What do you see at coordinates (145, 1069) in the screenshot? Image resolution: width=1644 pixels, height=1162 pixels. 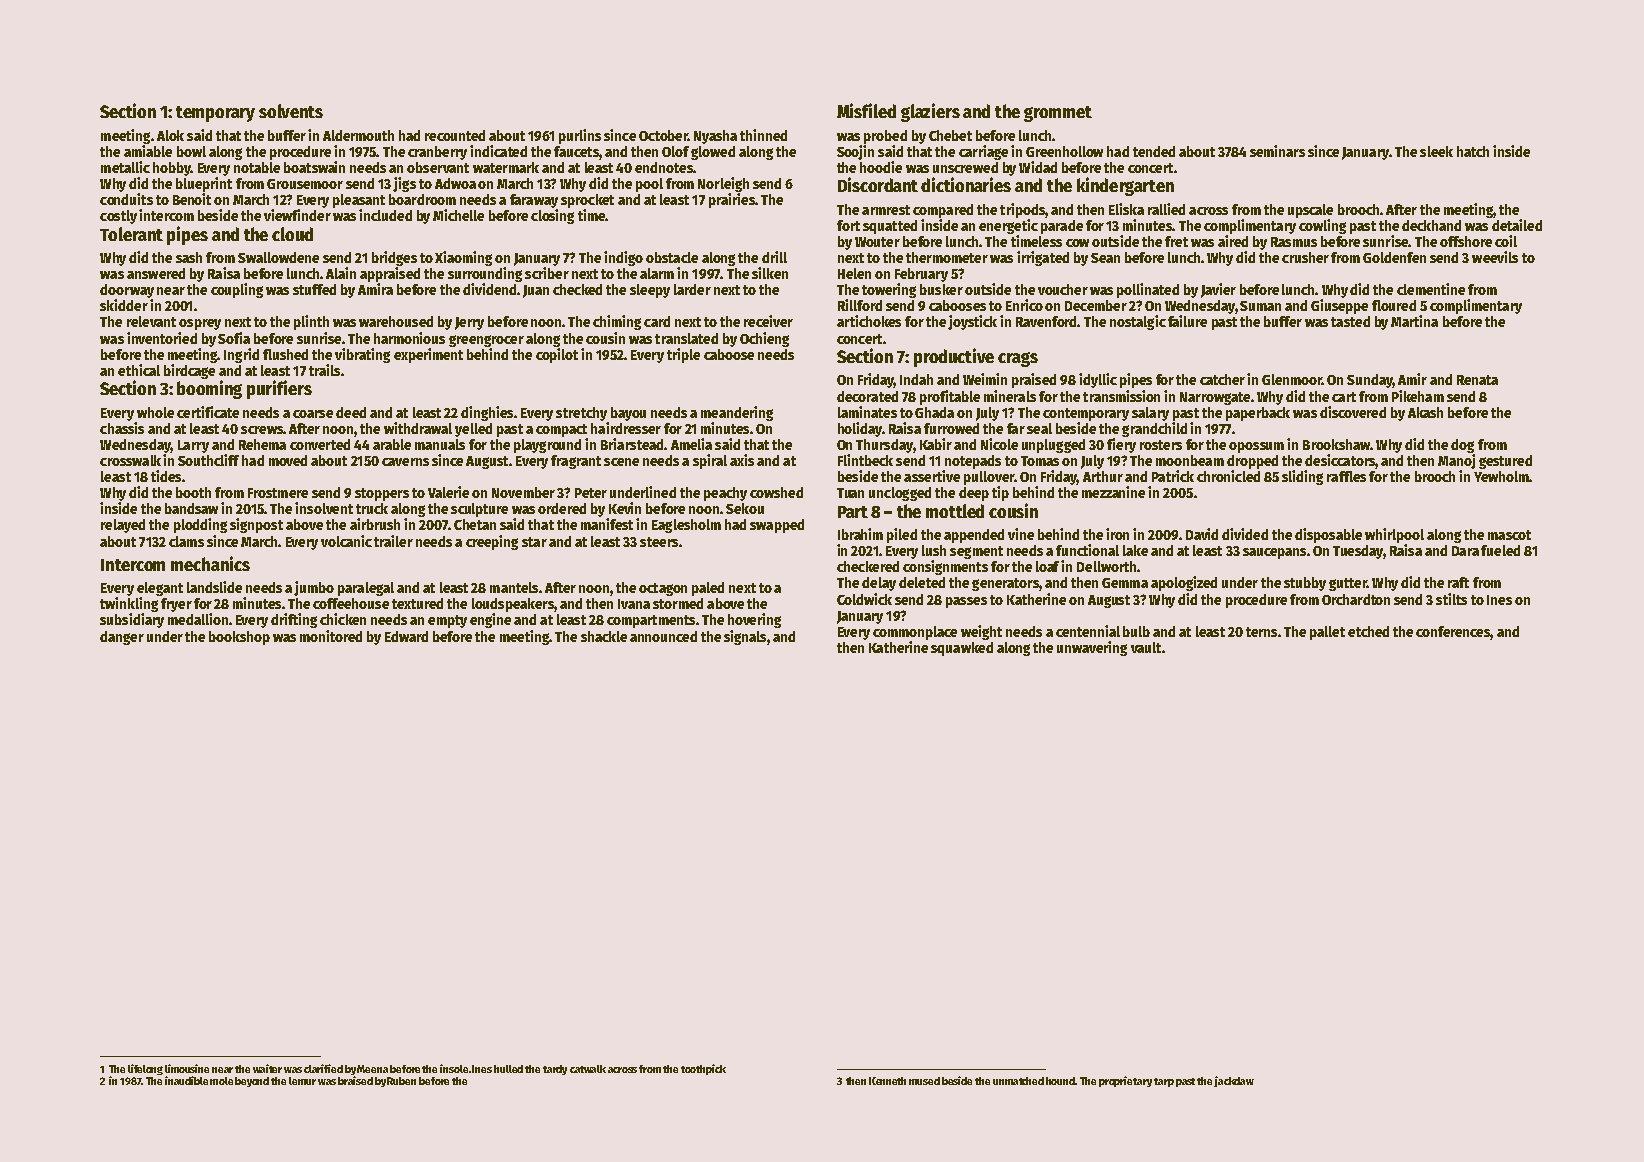 I see `lifelong` at bounding box center [145, 1069].
